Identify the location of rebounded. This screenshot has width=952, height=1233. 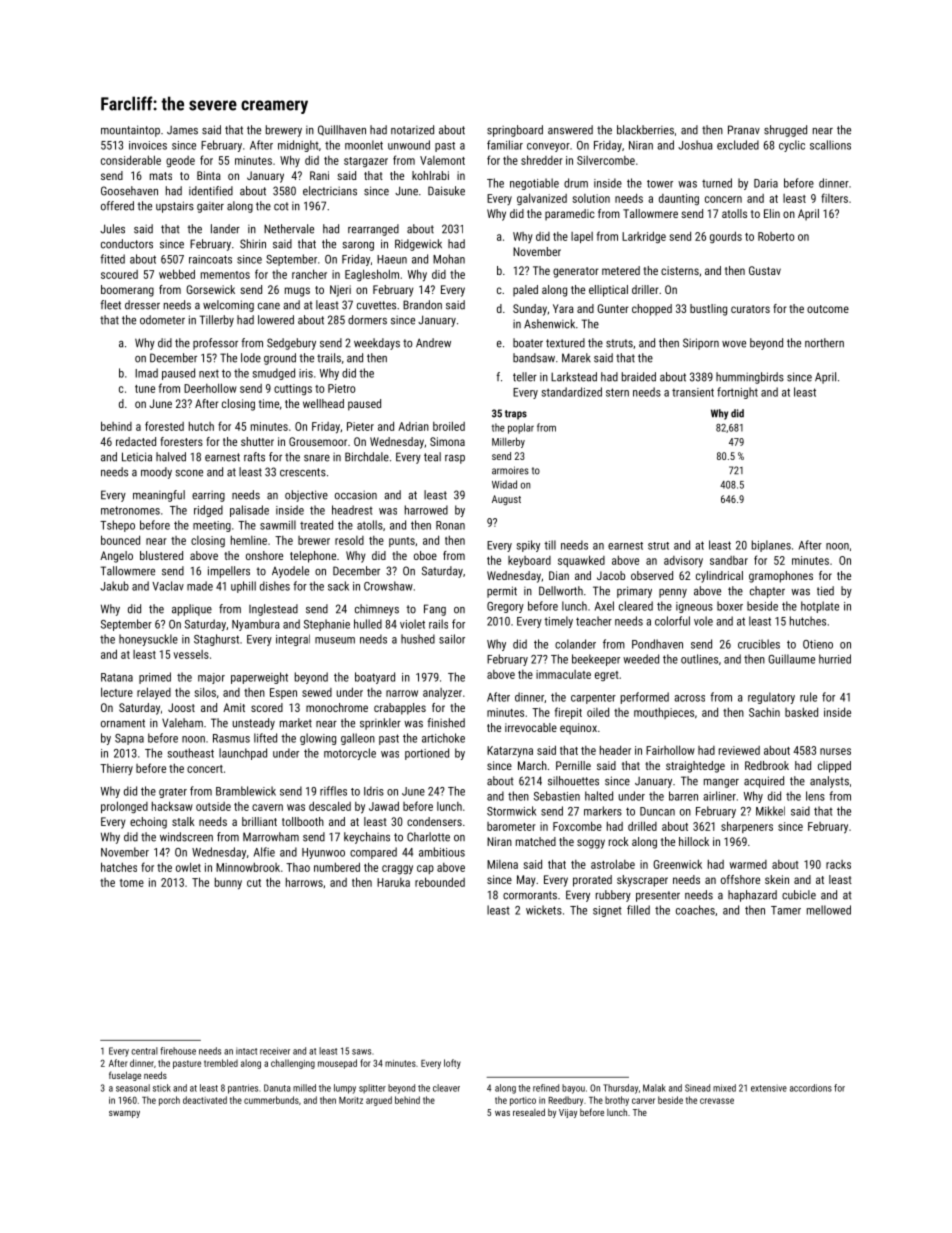
(440, 882).
